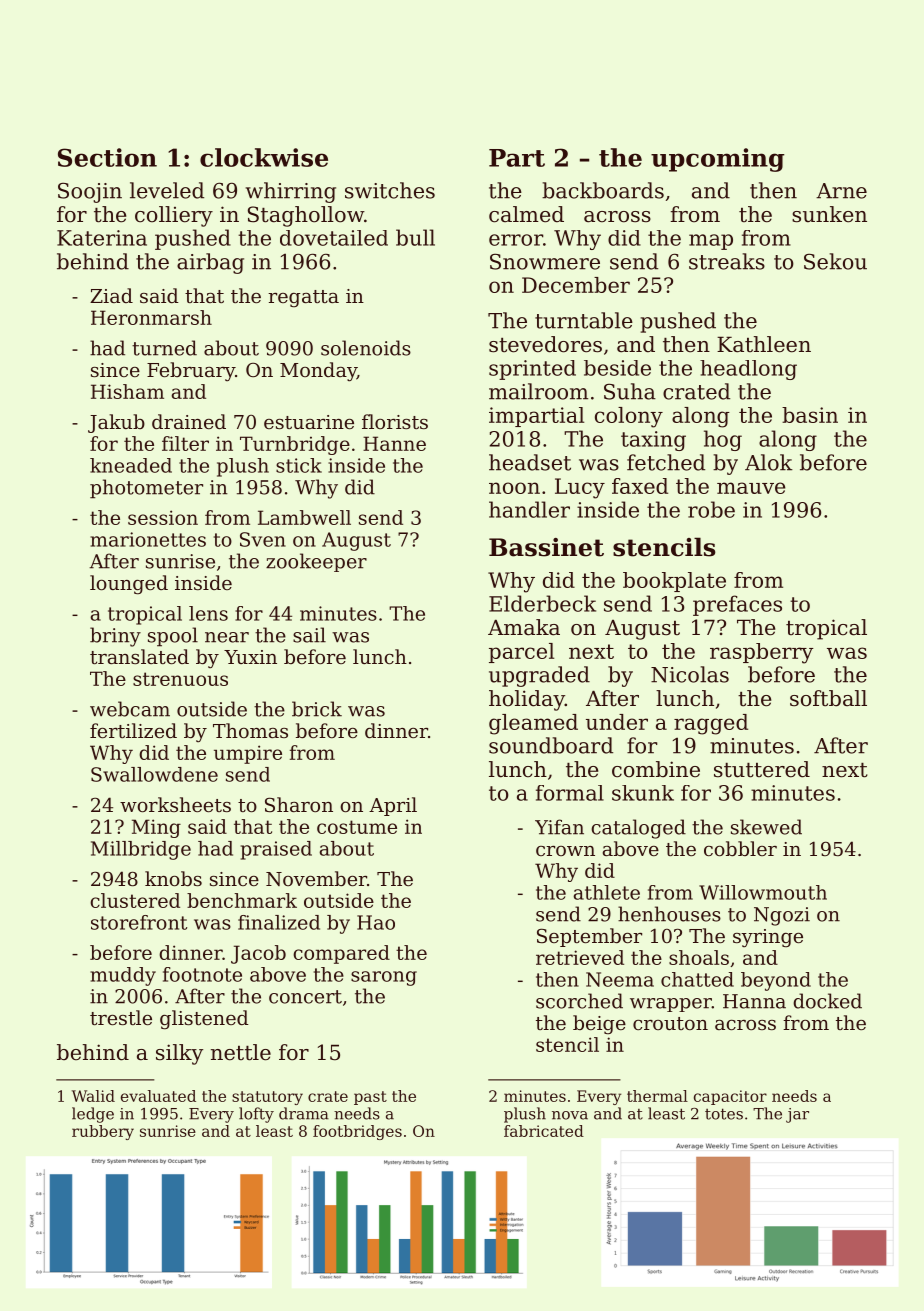 This screenshot has width=924, height=1311. I want to click on muddy, so click(123, 976).
